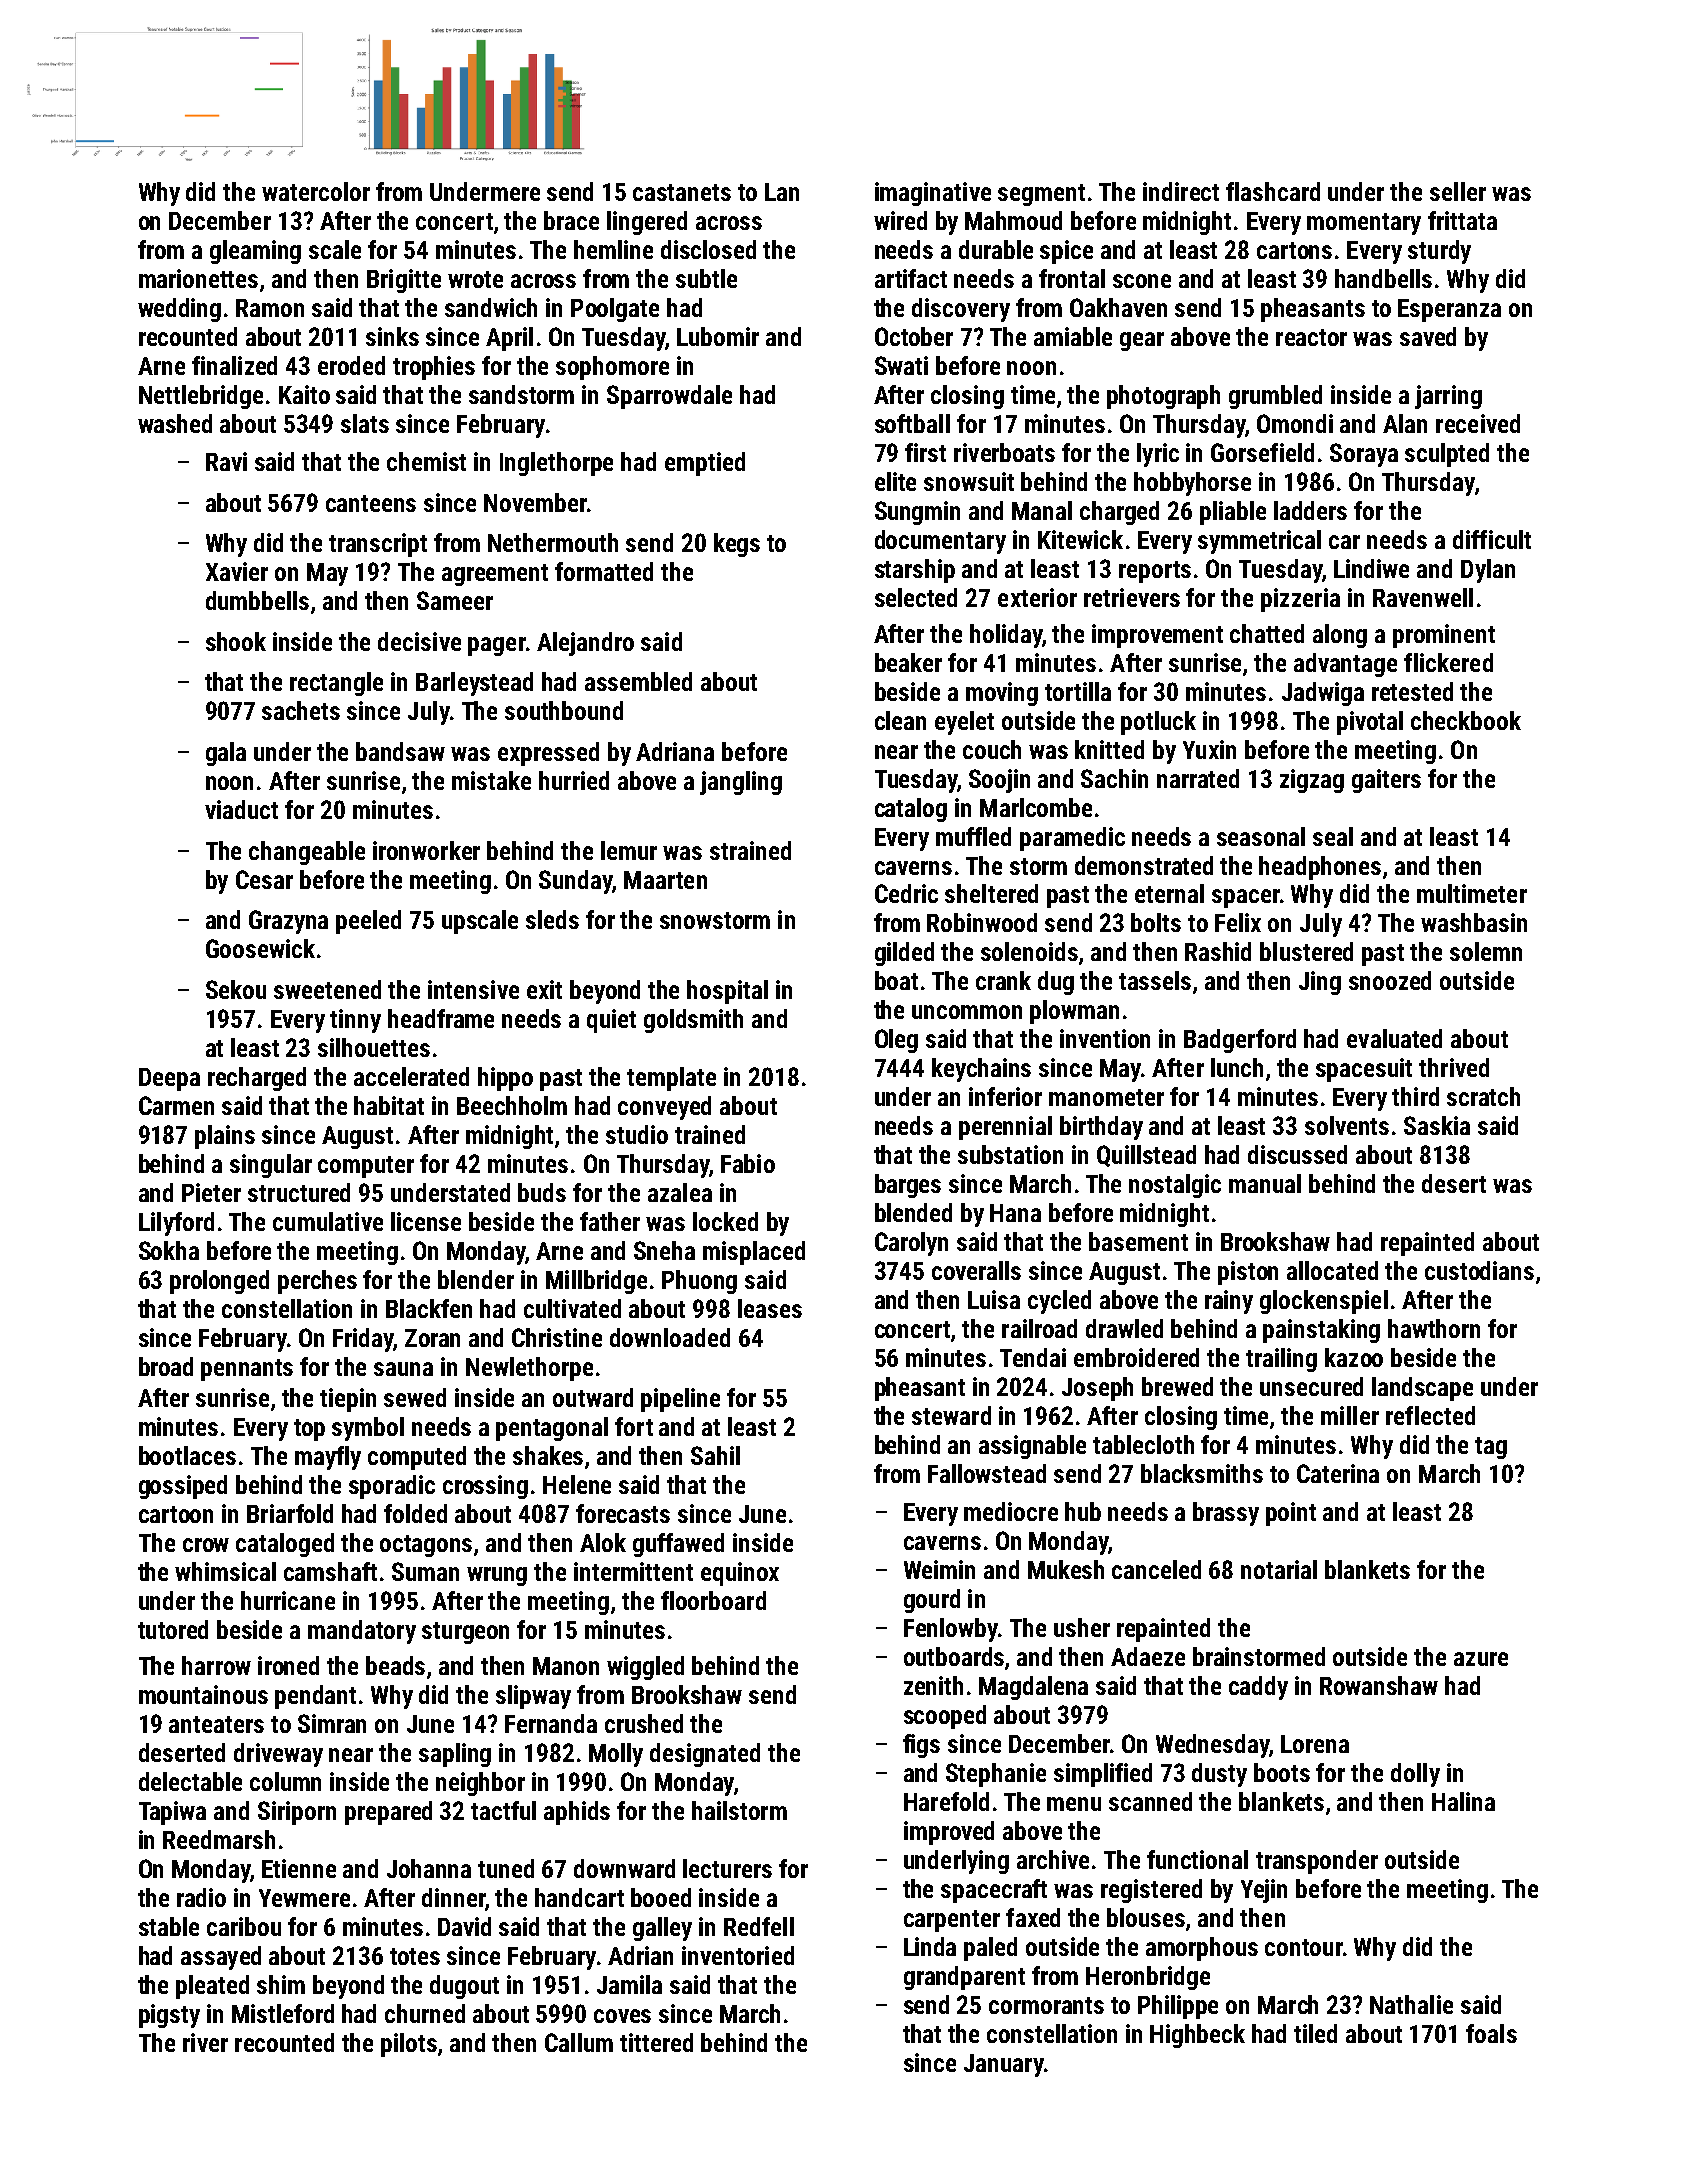 The height and width of the page is (2178, 1683). Describe the element at coordinates (908, 1186) in the page. I see `barges` at that location.
